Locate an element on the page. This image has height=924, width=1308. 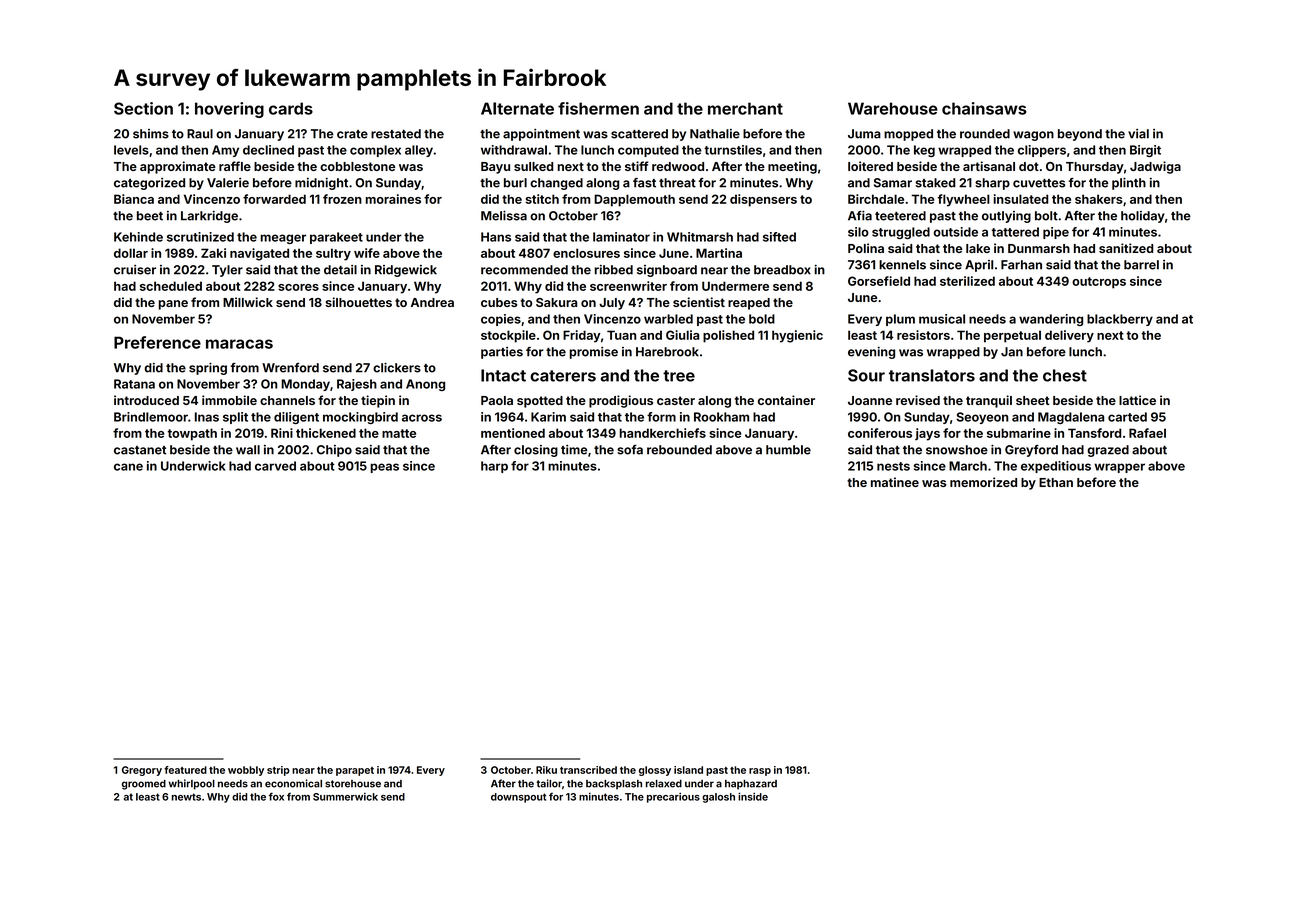
sofa is located at coordinates (630, 450).
